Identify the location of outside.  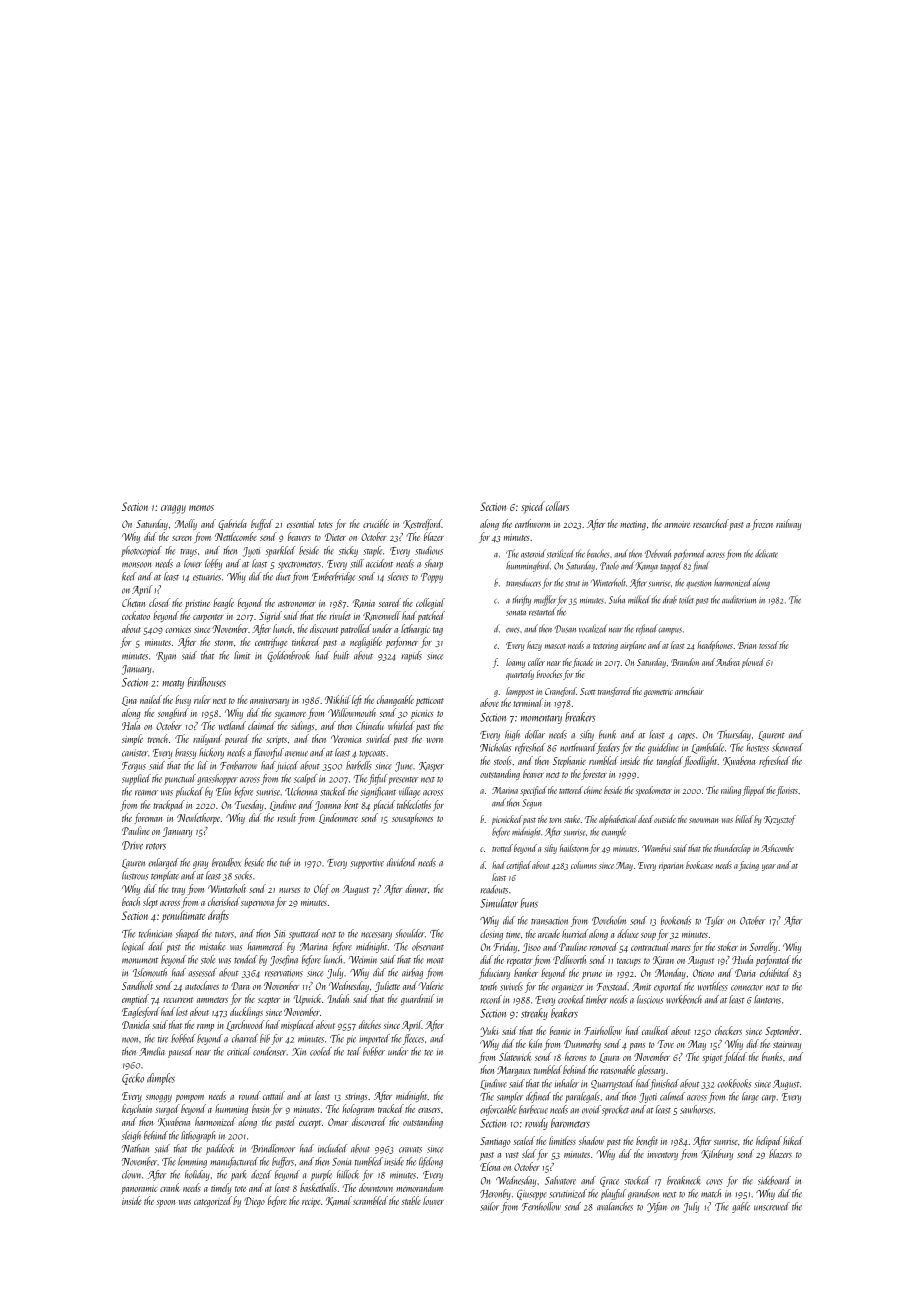
(665, 819).
